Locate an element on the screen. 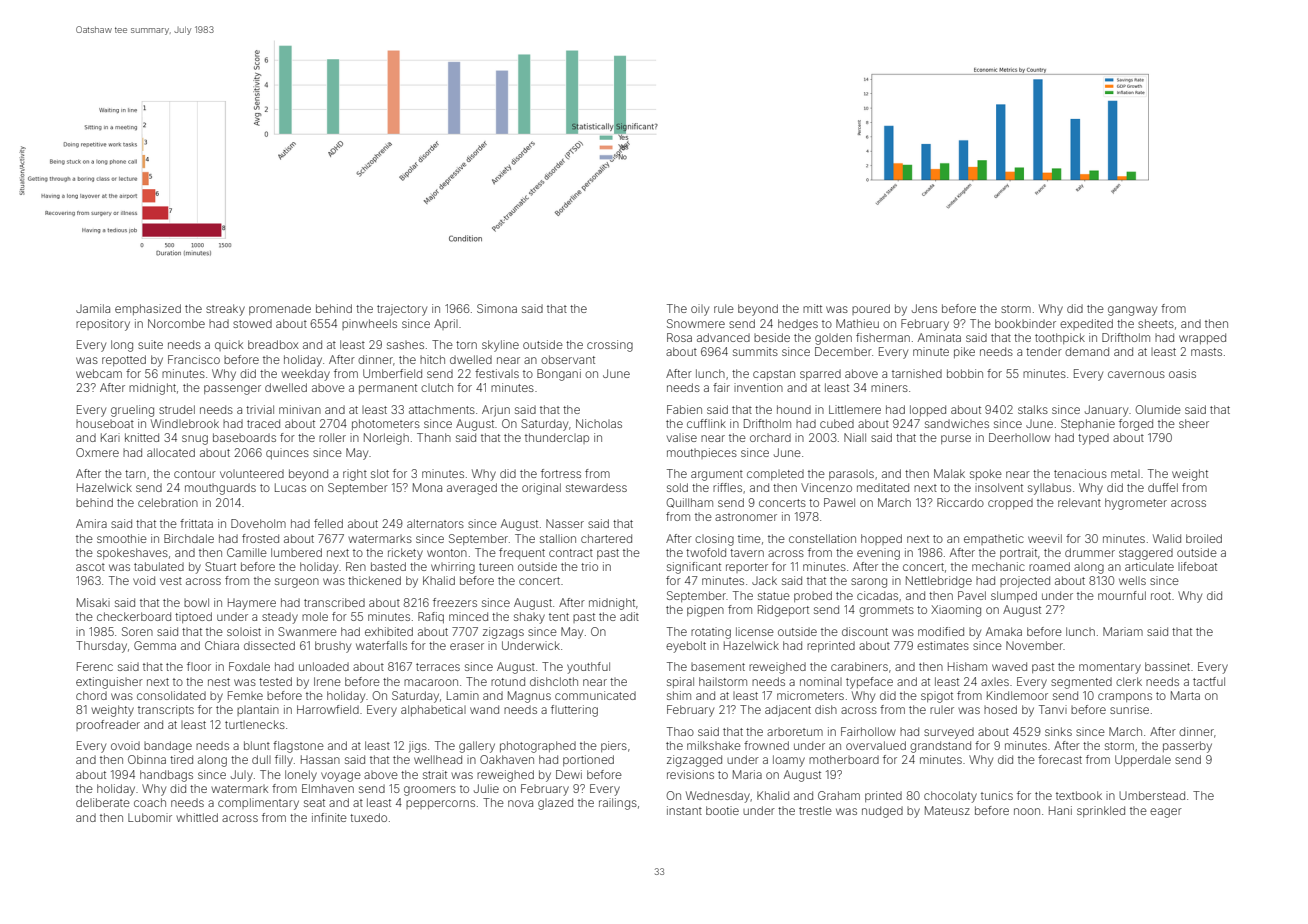 This screenshot has height=924, width=1308. exhibited is located at coordinates (389, 631).
